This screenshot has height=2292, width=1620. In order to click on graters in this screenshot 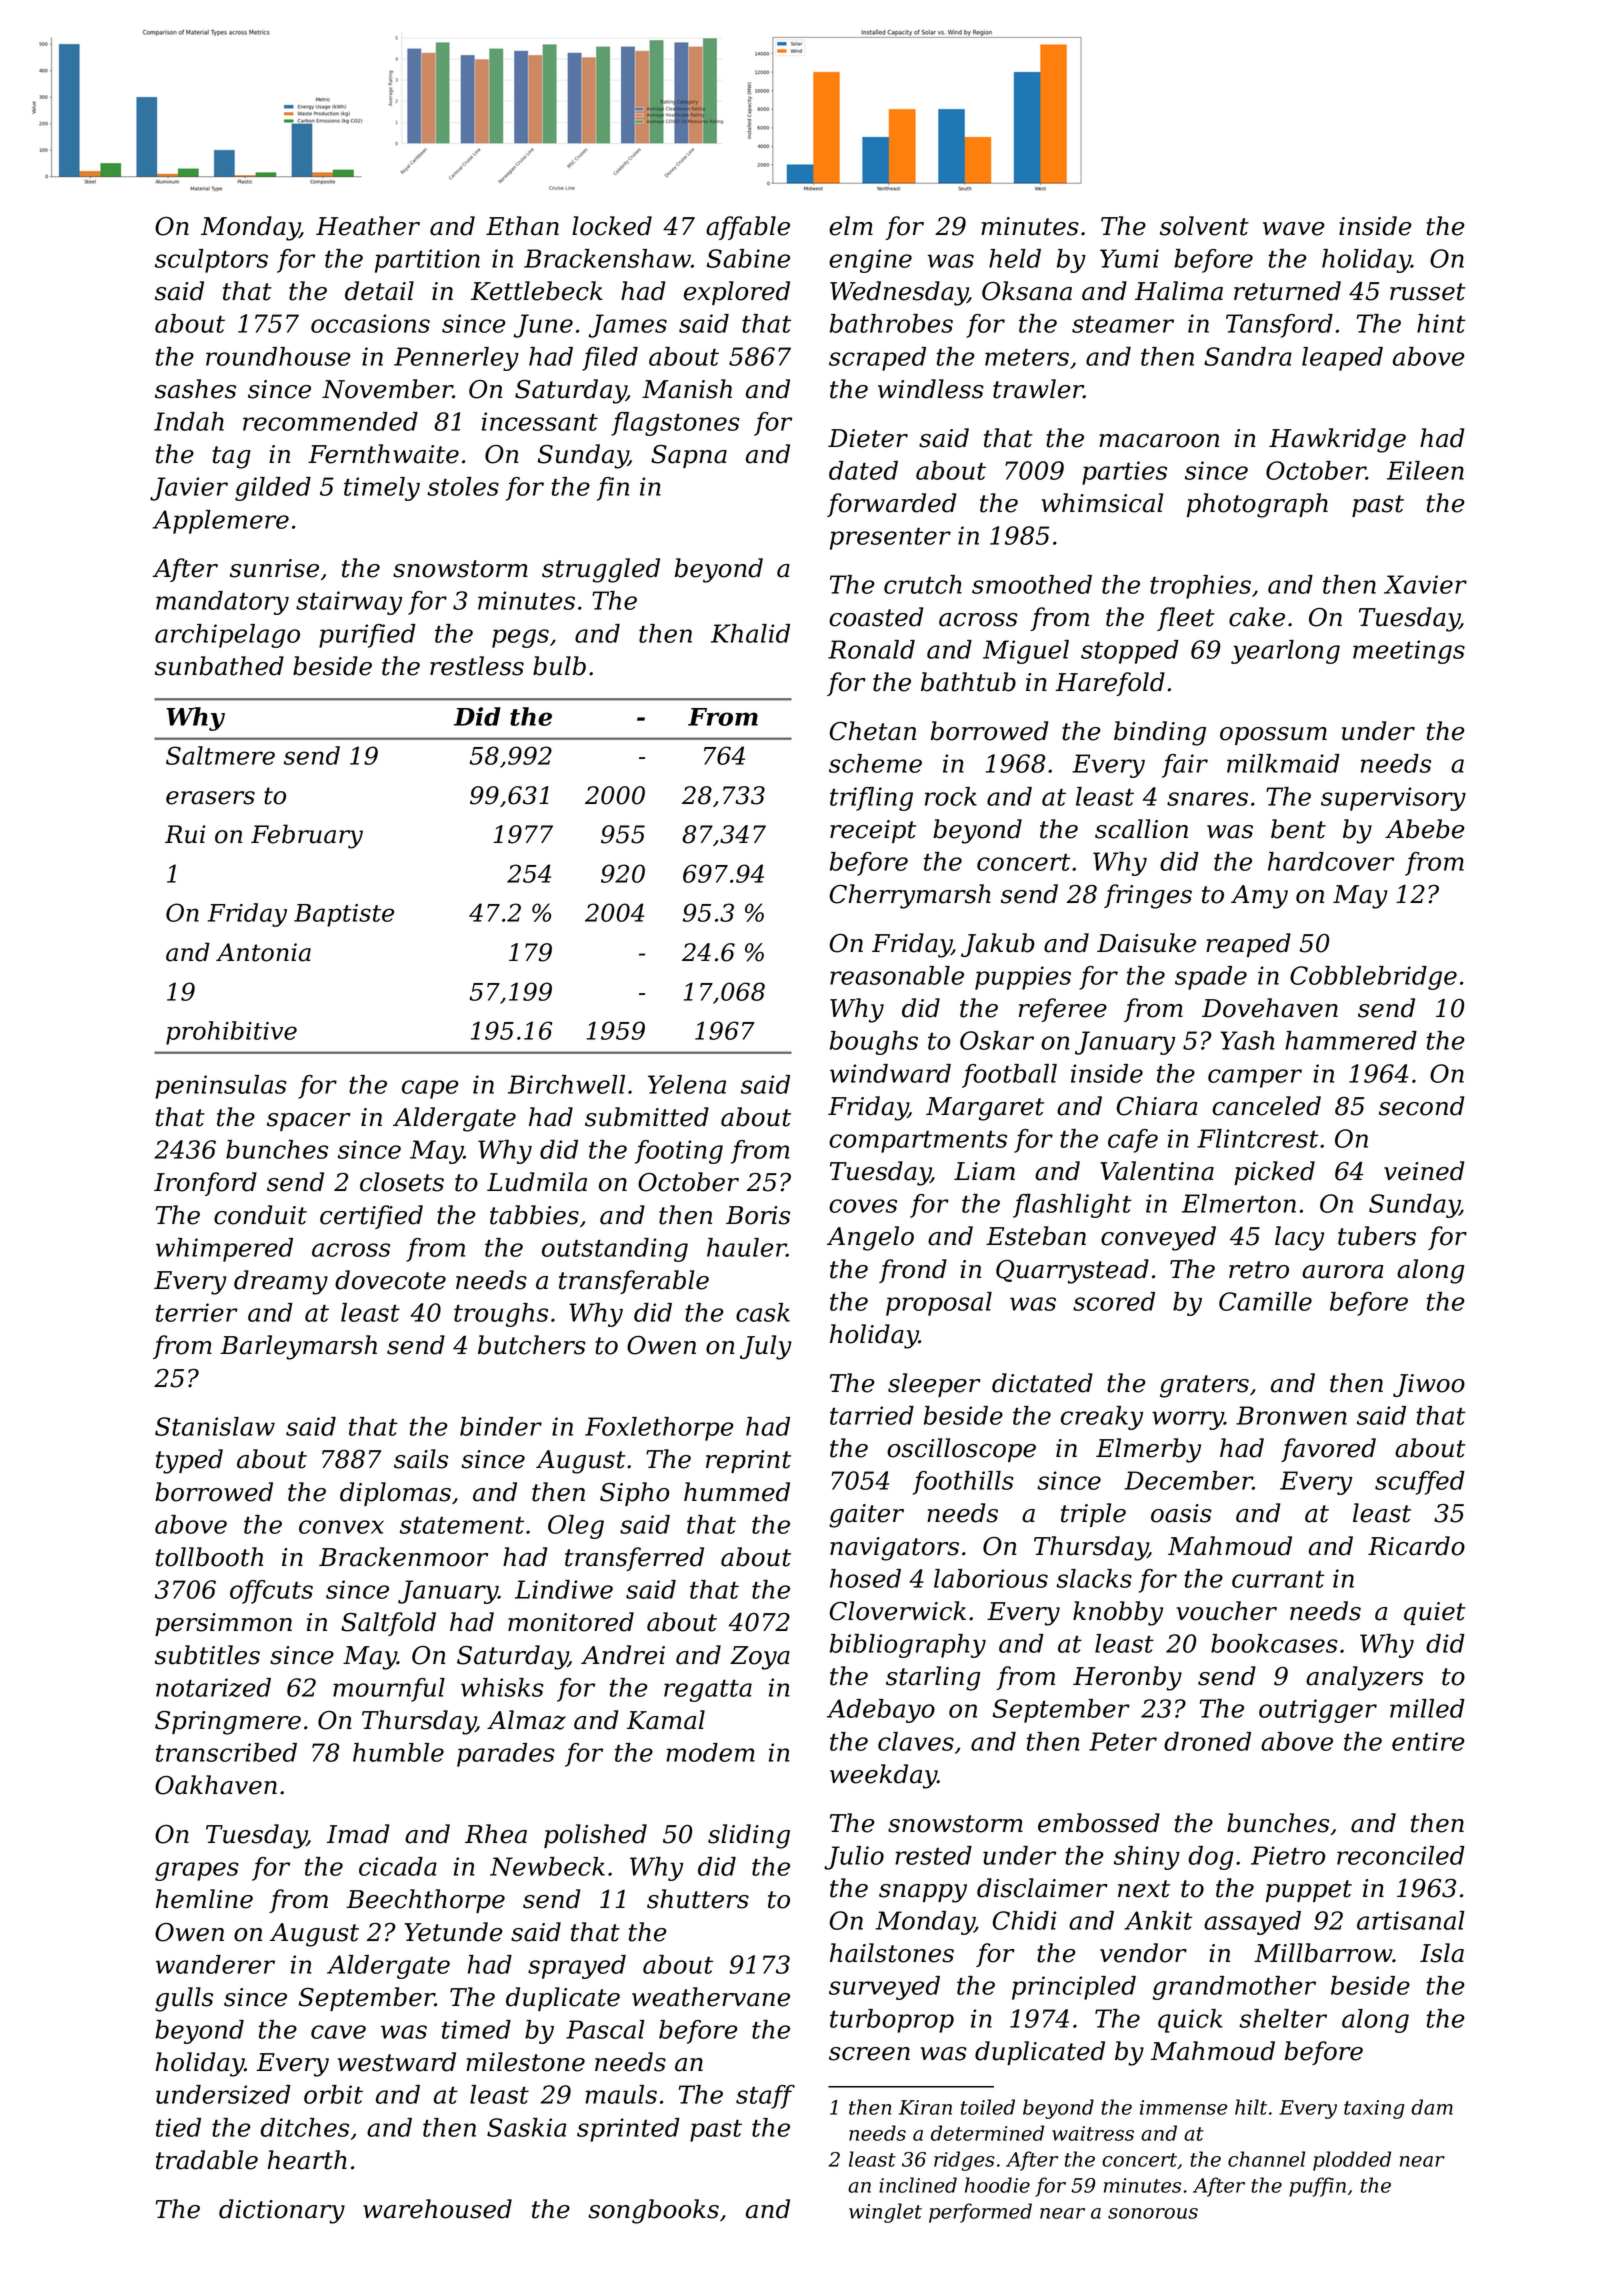, I will do `click(1204, 1386)`.
